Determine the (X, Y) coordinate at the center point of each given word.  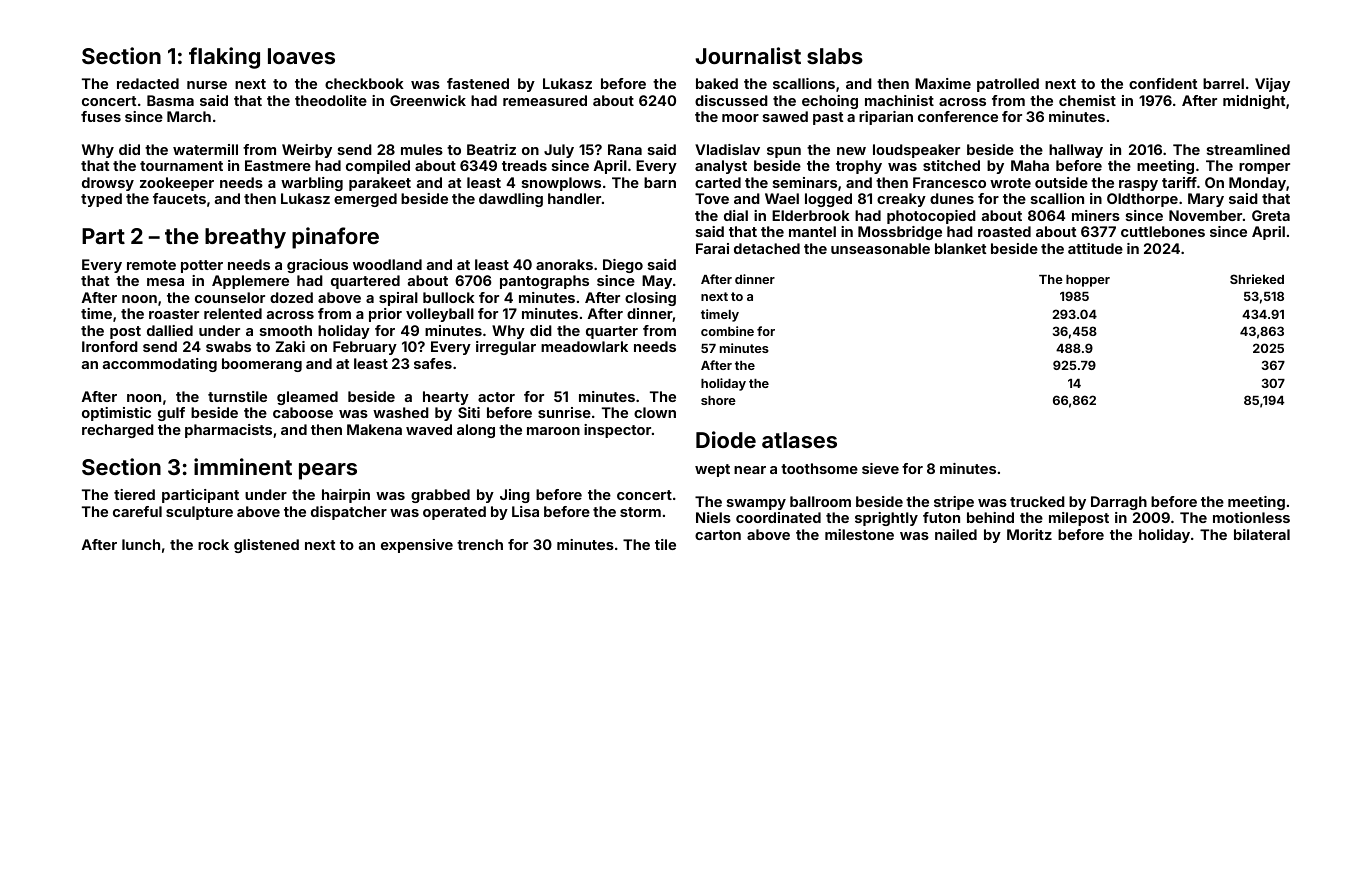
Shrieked (1257, 279)
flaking (224, 58)
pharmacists (228, 431)
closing (650, 299)
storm (640, 512)
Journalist (748, 55)
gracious (317, 266)
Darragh (1119, 503)
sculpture (199, 513)
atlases (799, 440)
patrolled (1008, 85)
